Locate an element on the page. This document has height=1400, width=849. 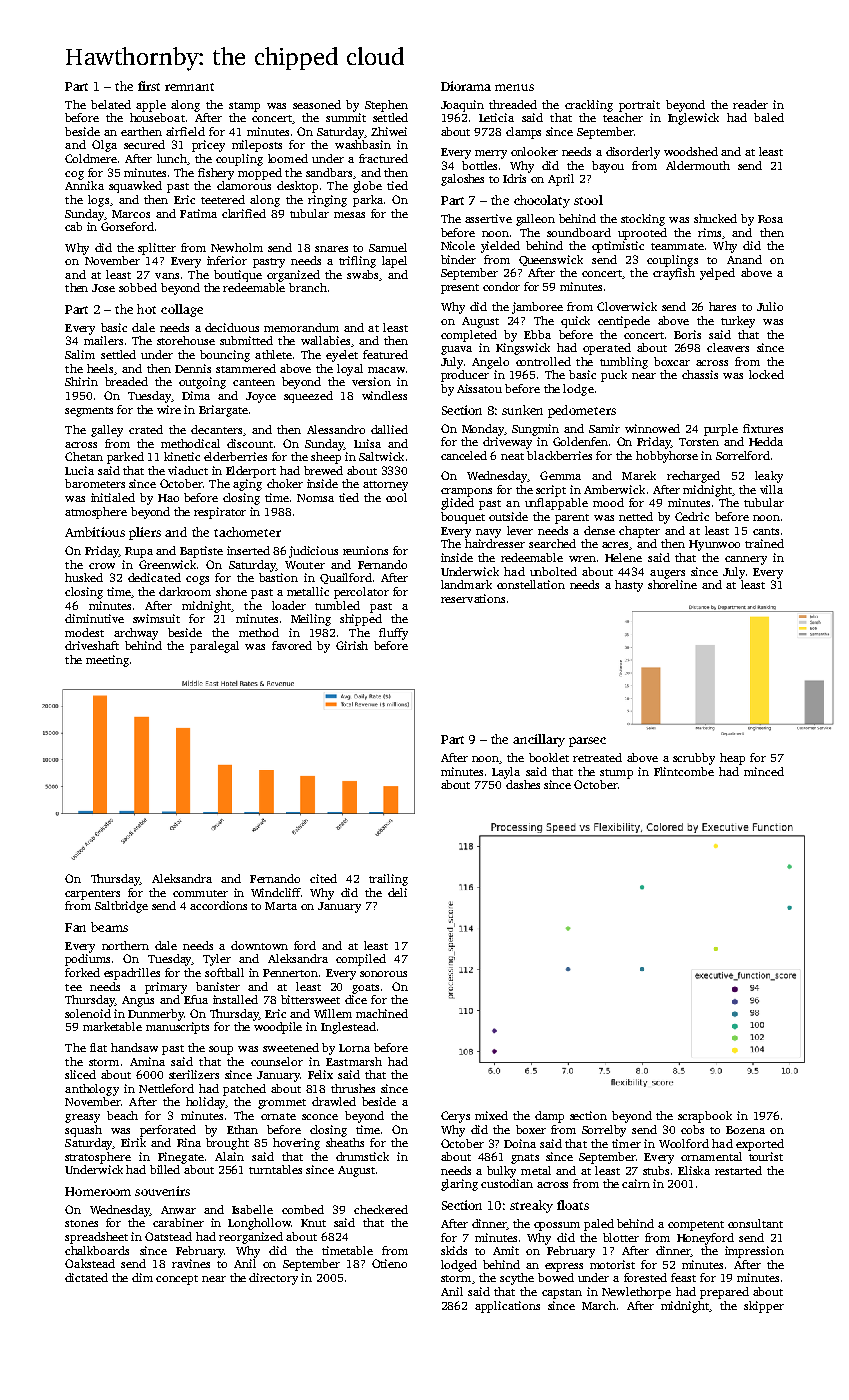
paled is located at coordinates (599, 1225).
